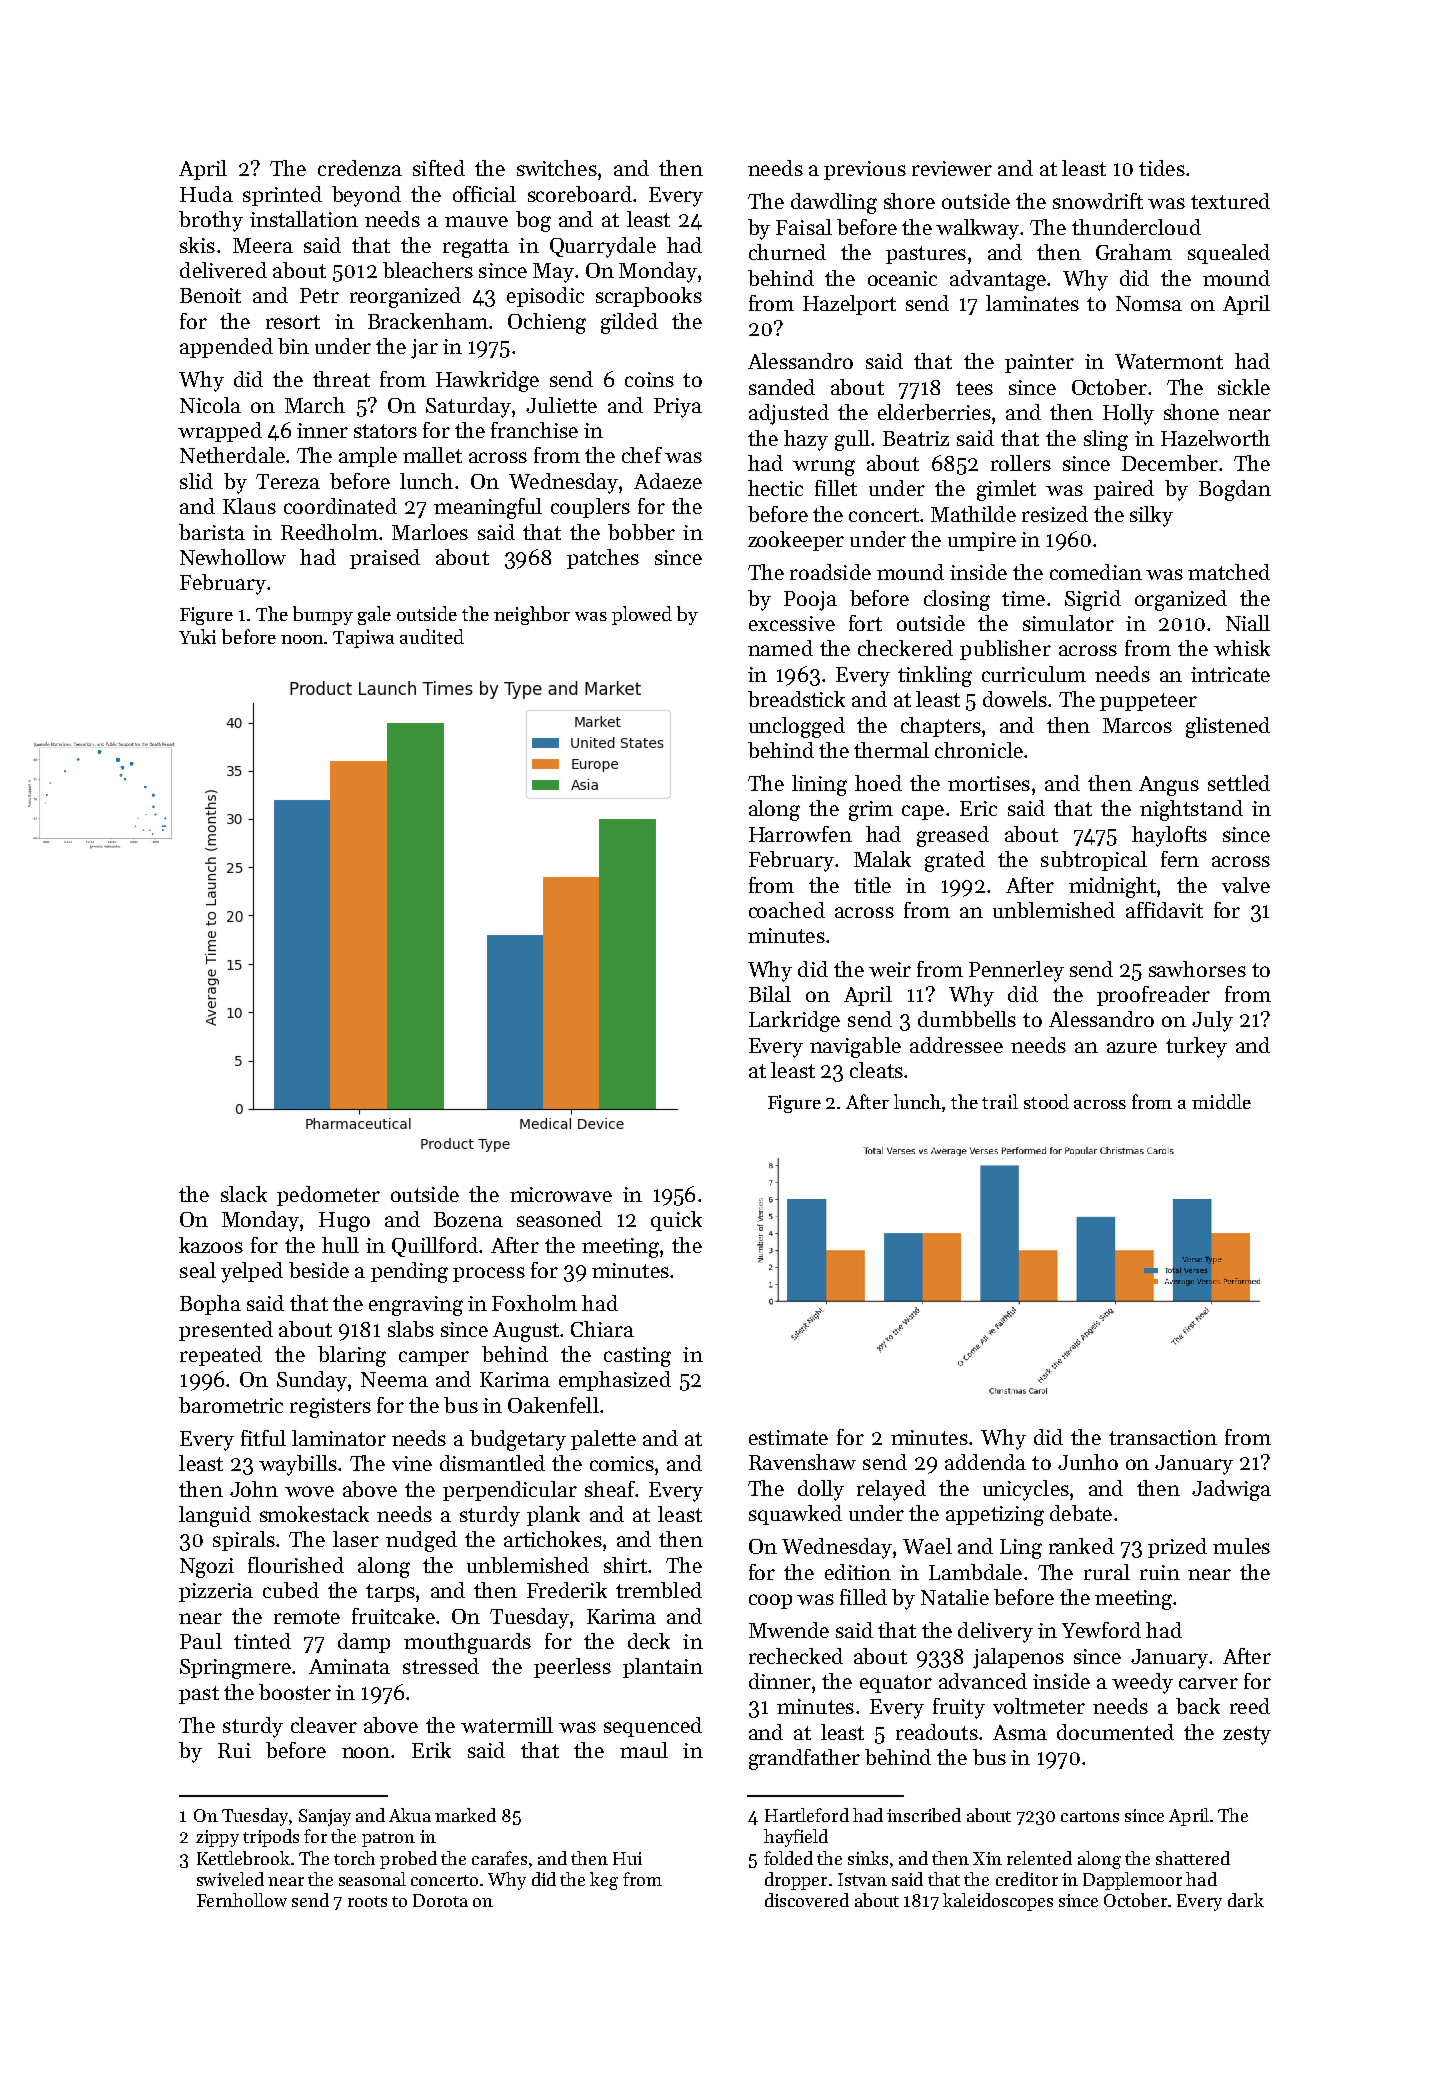 The image size is (1450, 2100). What do you see at coordinates (547, 323) in the screenshot?
I see `Ochieng` at bounding box center [547, 323].
